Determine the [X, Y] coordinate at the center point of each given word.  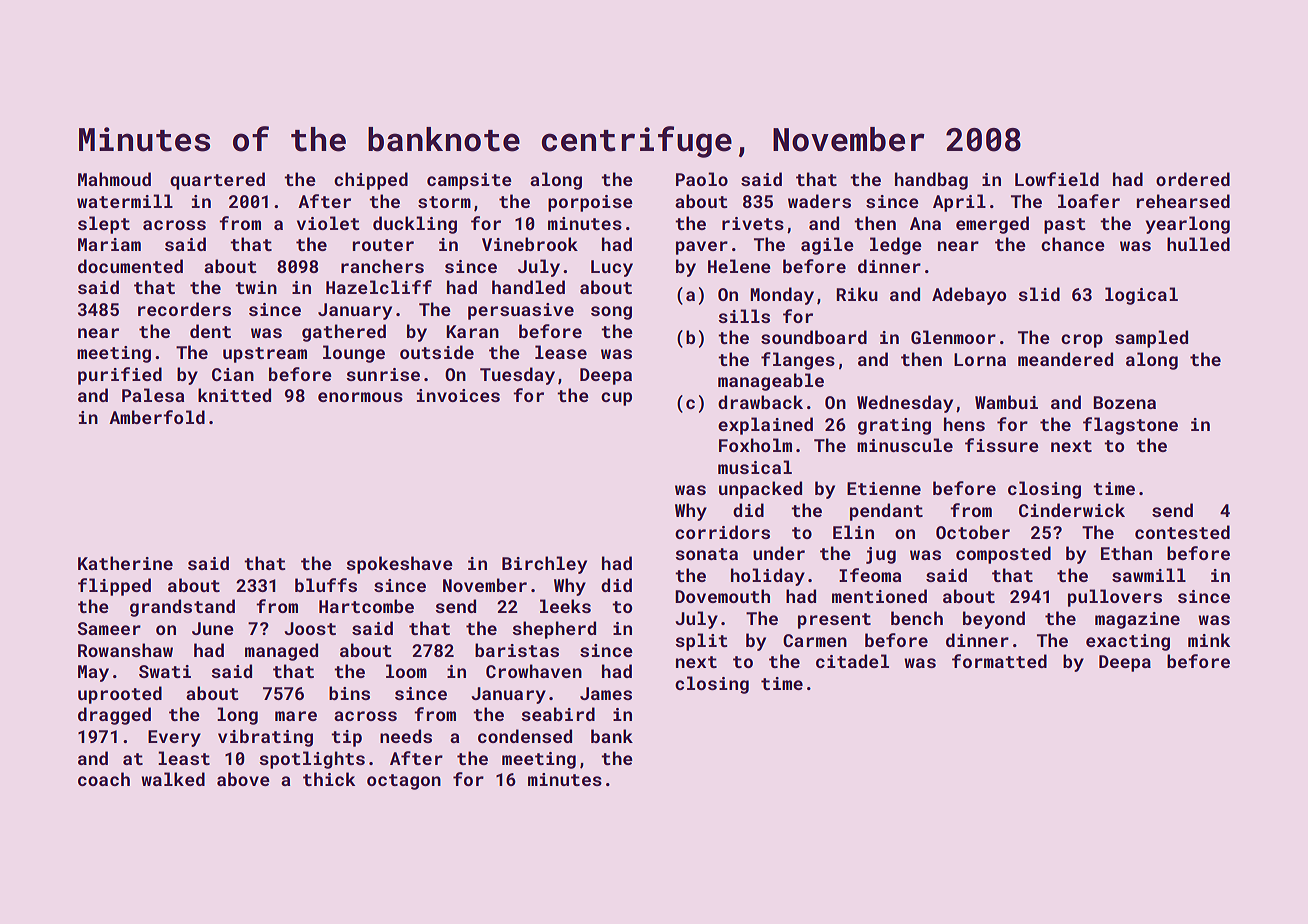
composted [1003, 555]
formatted [999, 661]
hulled [1198, 244]
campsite [469, 181]
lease [561, 352]
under [779, 553]
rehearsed [1183, 201]
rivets [753, 223]
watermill [125, 201]
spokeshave [399, 565]
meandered [1065, 359]
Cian [233, 374]
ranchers [382, 266]
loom [406, 671]
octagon [404, 782]
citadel [852, 661]
